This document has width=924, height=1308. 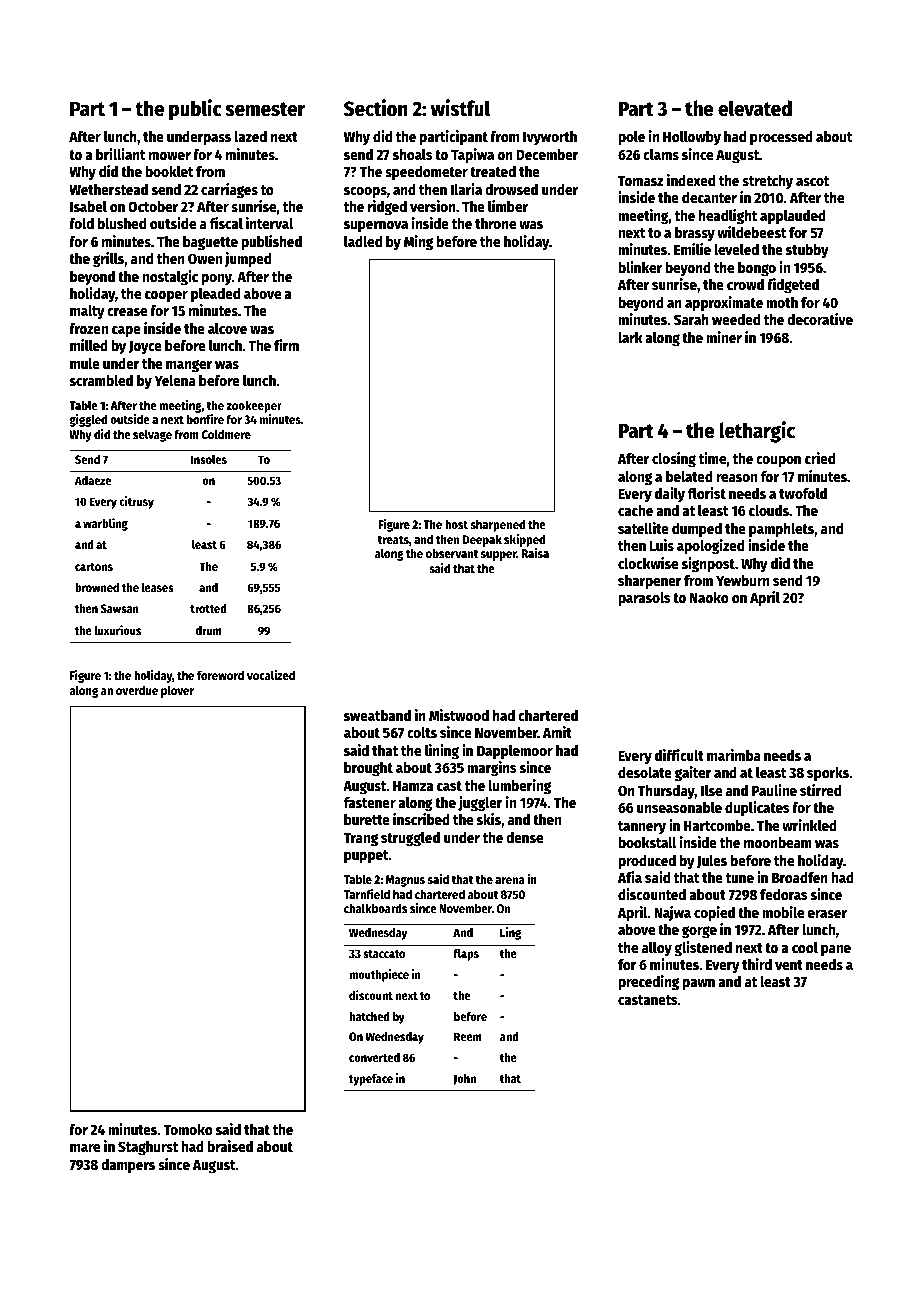 I want to click on public, so click(x=195, y=110).
